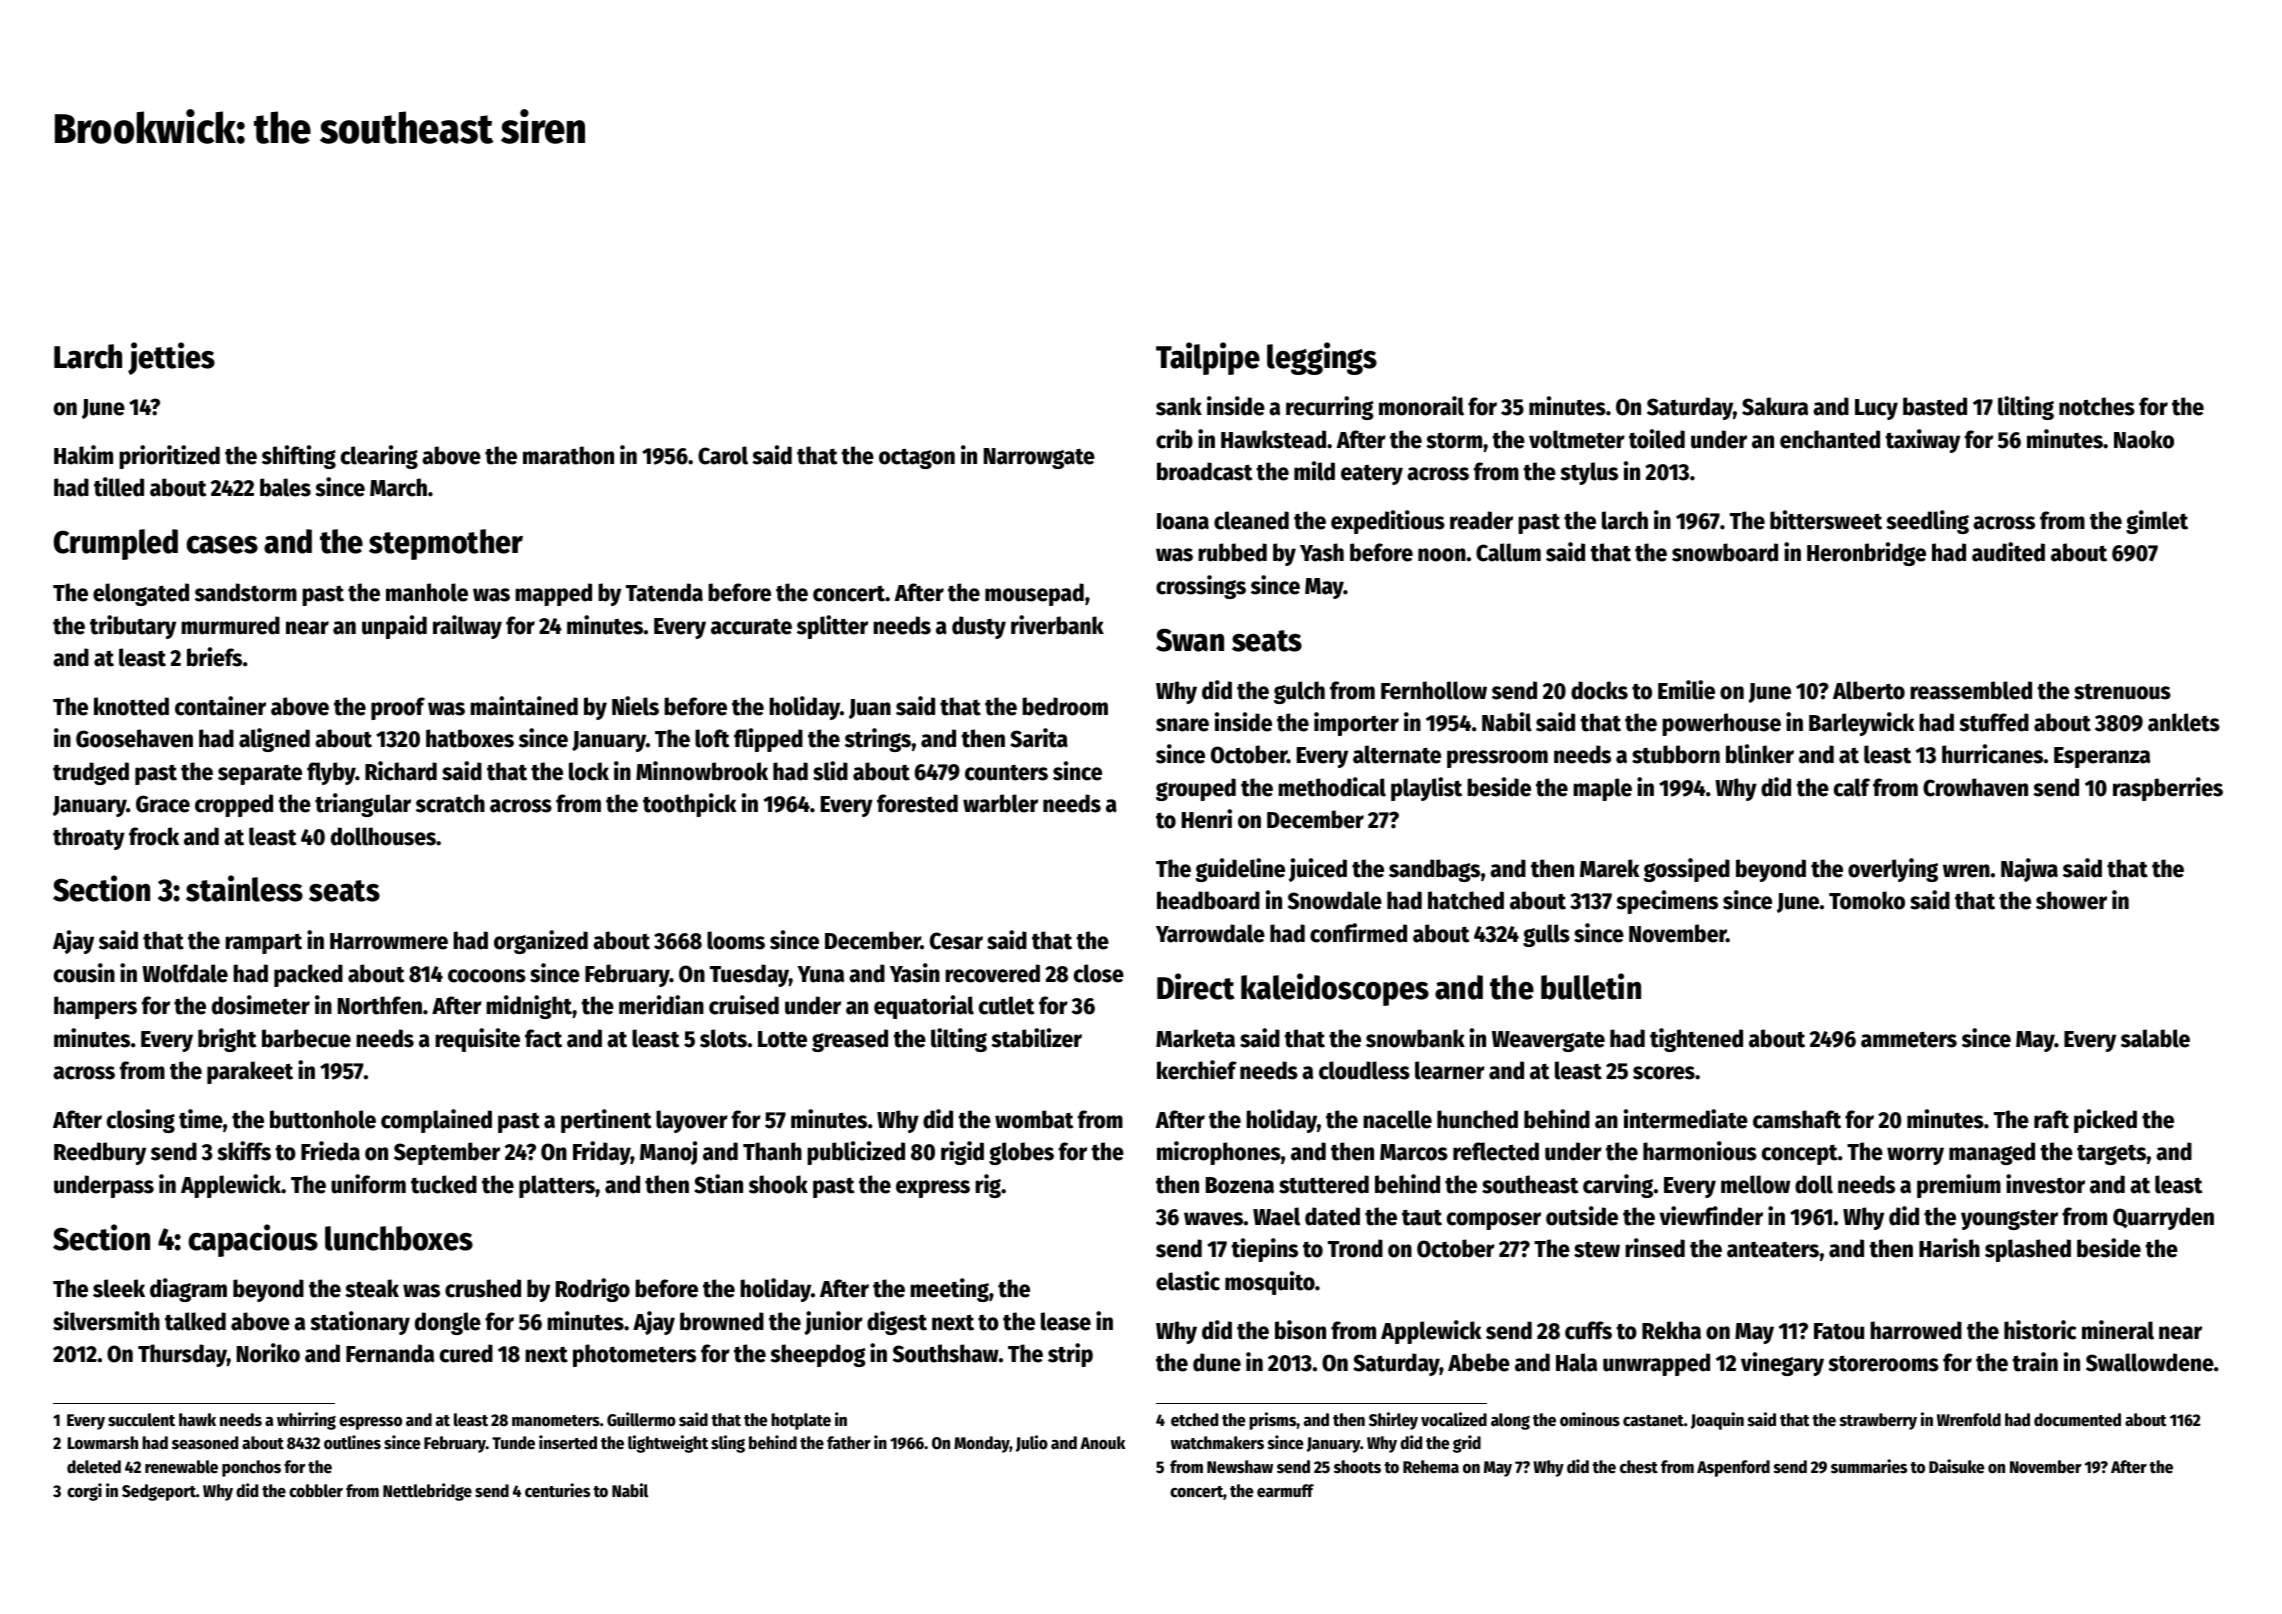  I want to click on notches, so click(2097, 406).
